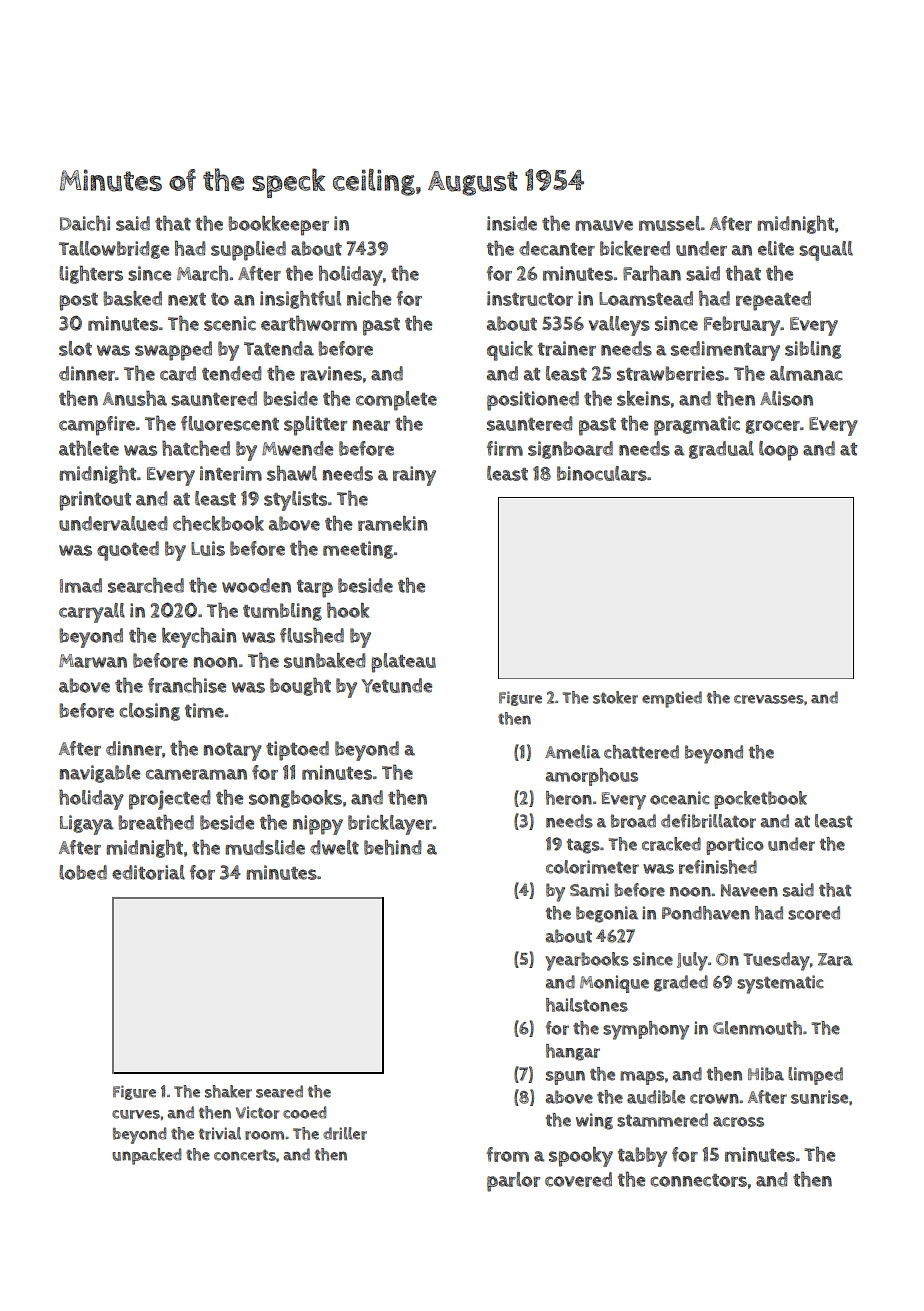  I want to click on connectors, so click(698, 1180).
